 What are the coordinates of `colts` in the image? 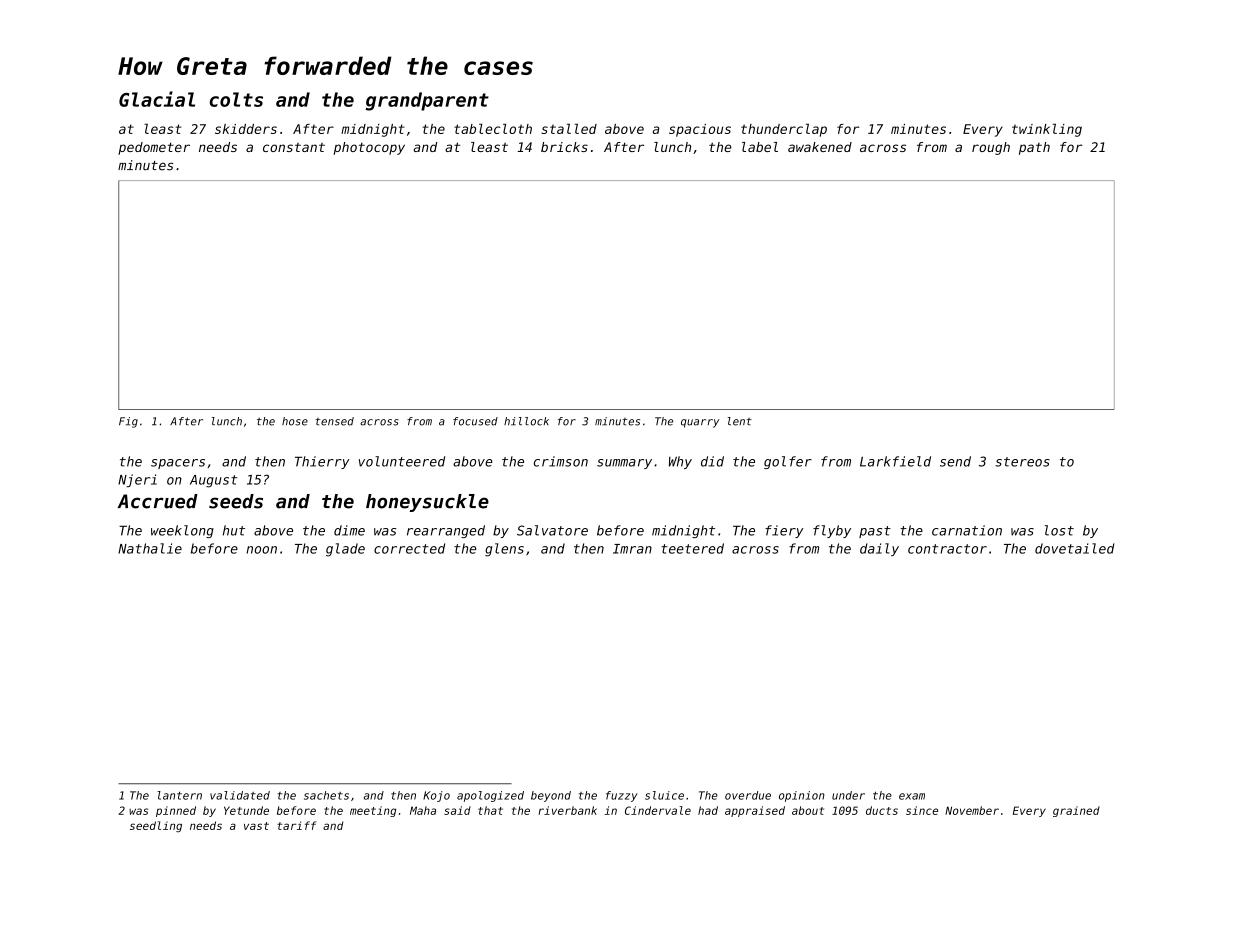 It's located at (236, 99).
